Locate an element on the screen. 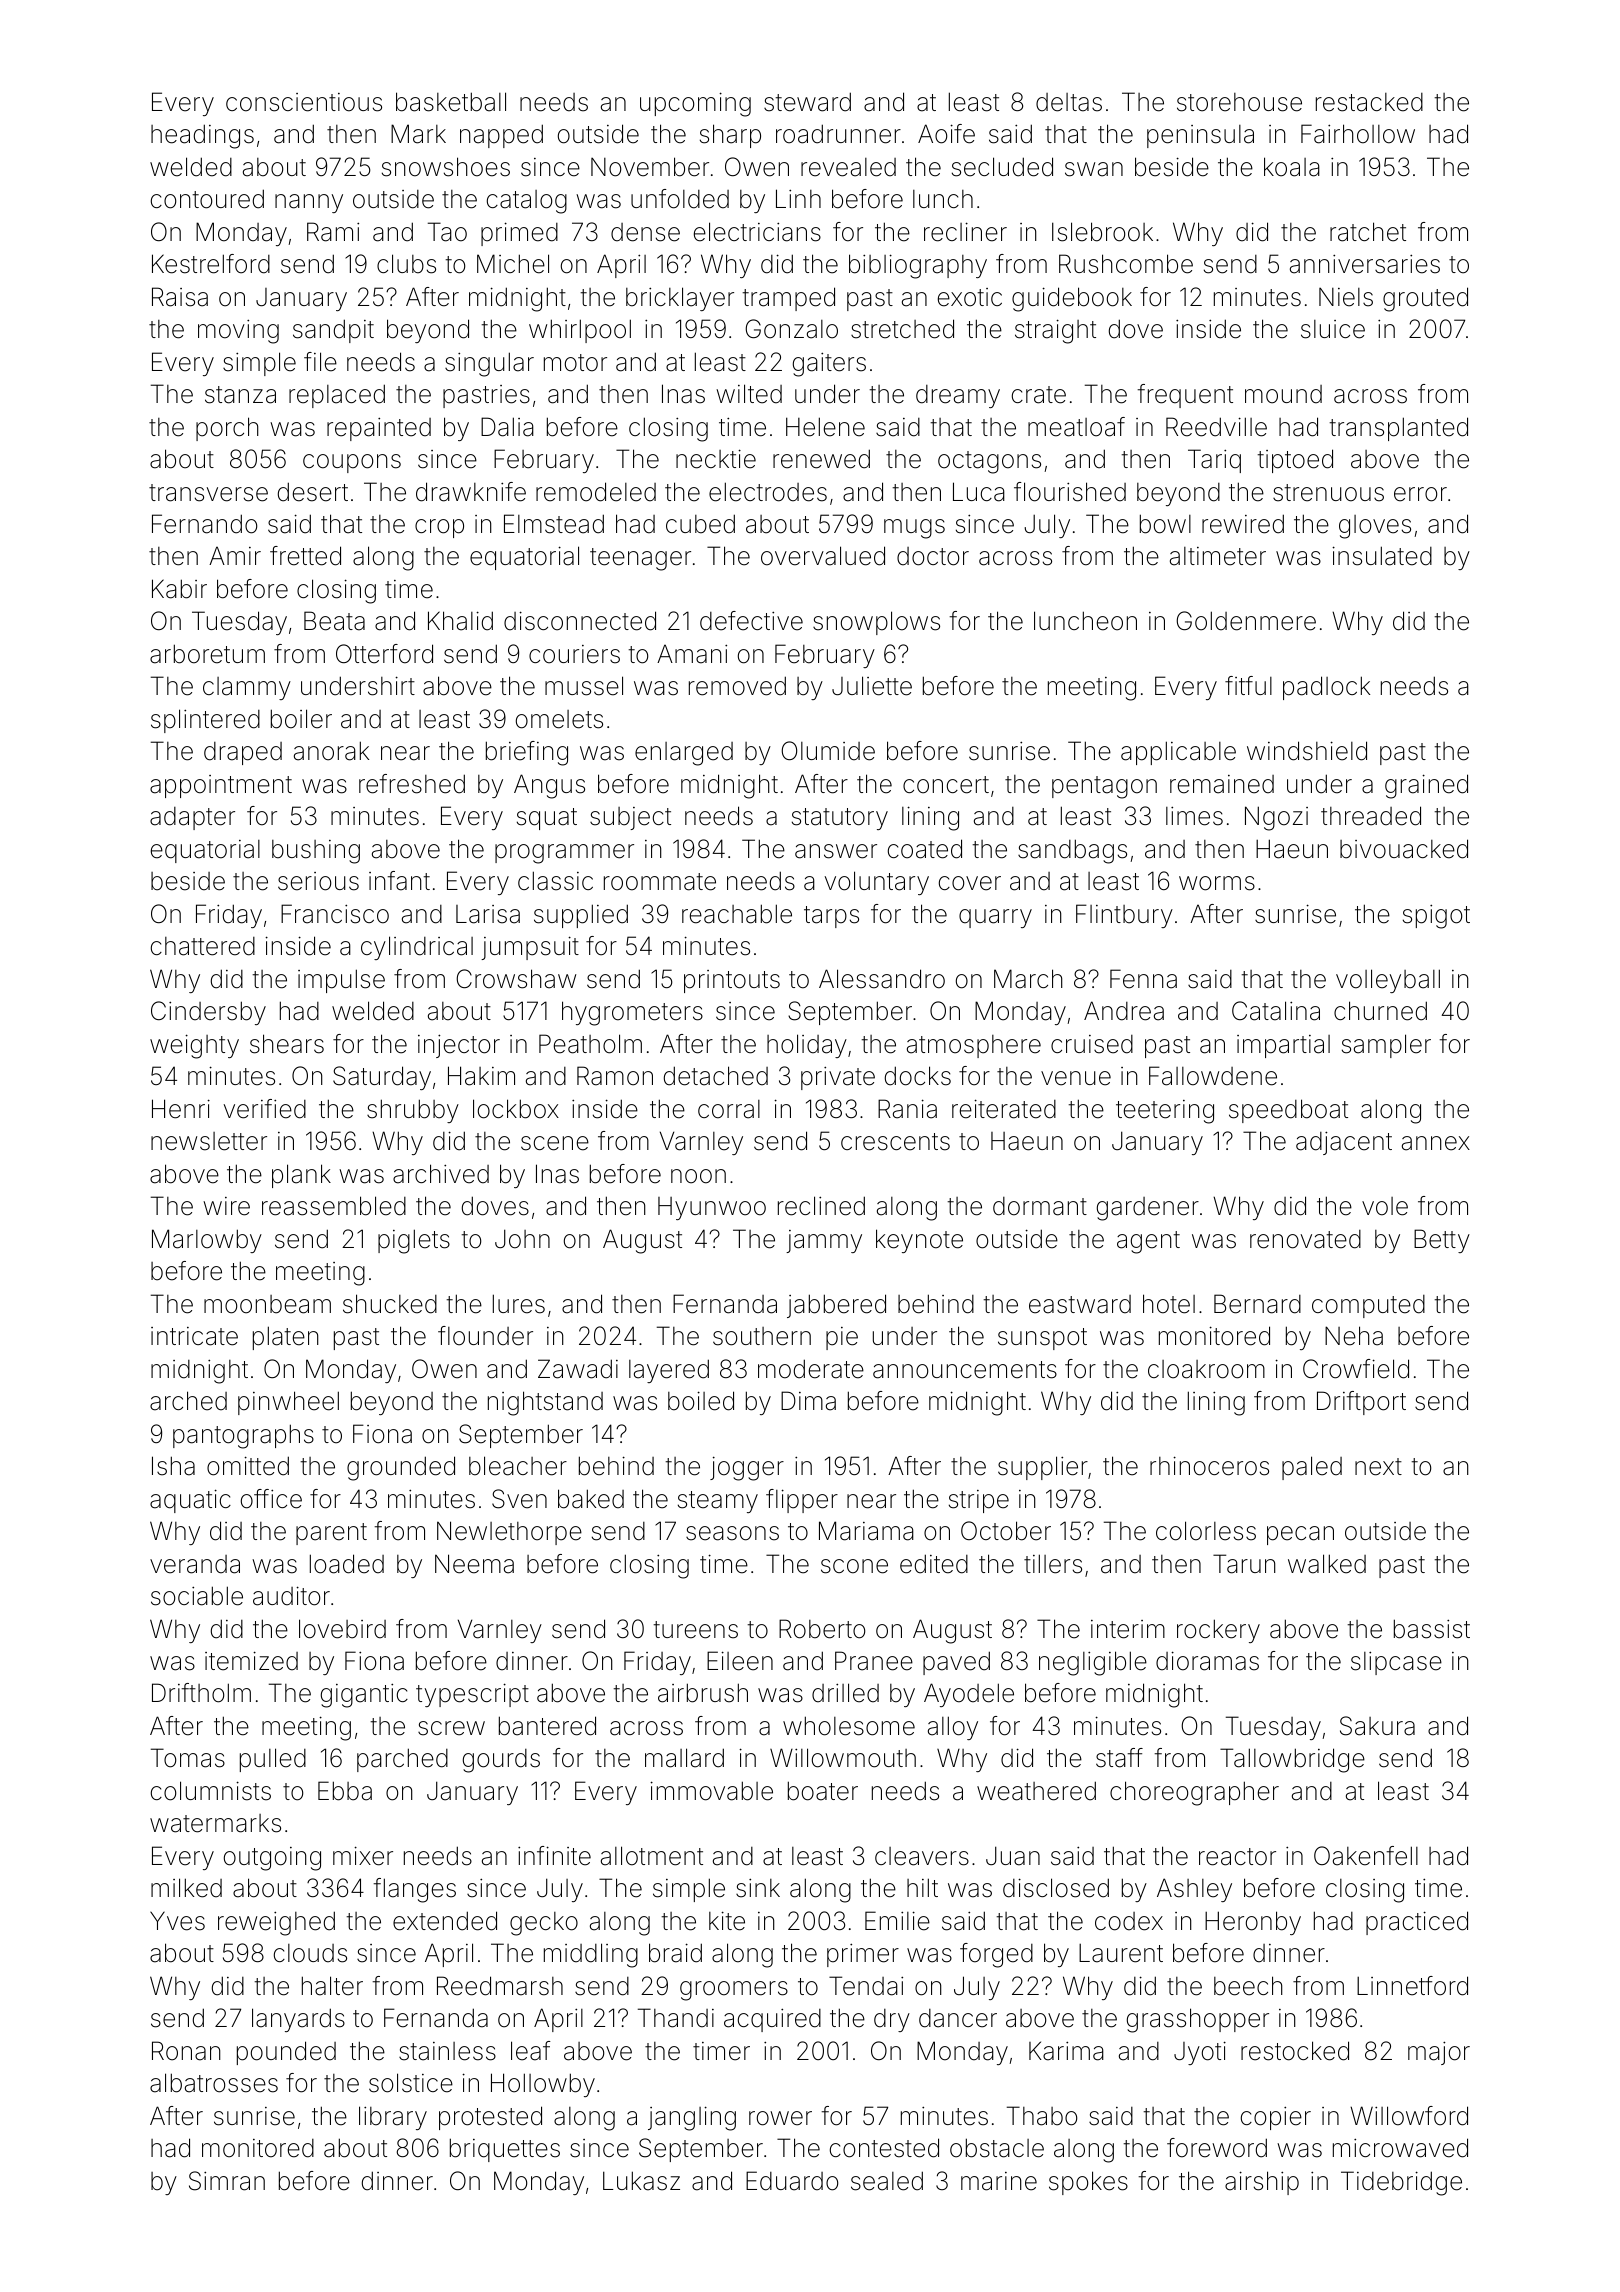 Image resolution: width=1620 pixels, height=2292 pixels. briquettes is located at coordinates (505, 2150).
